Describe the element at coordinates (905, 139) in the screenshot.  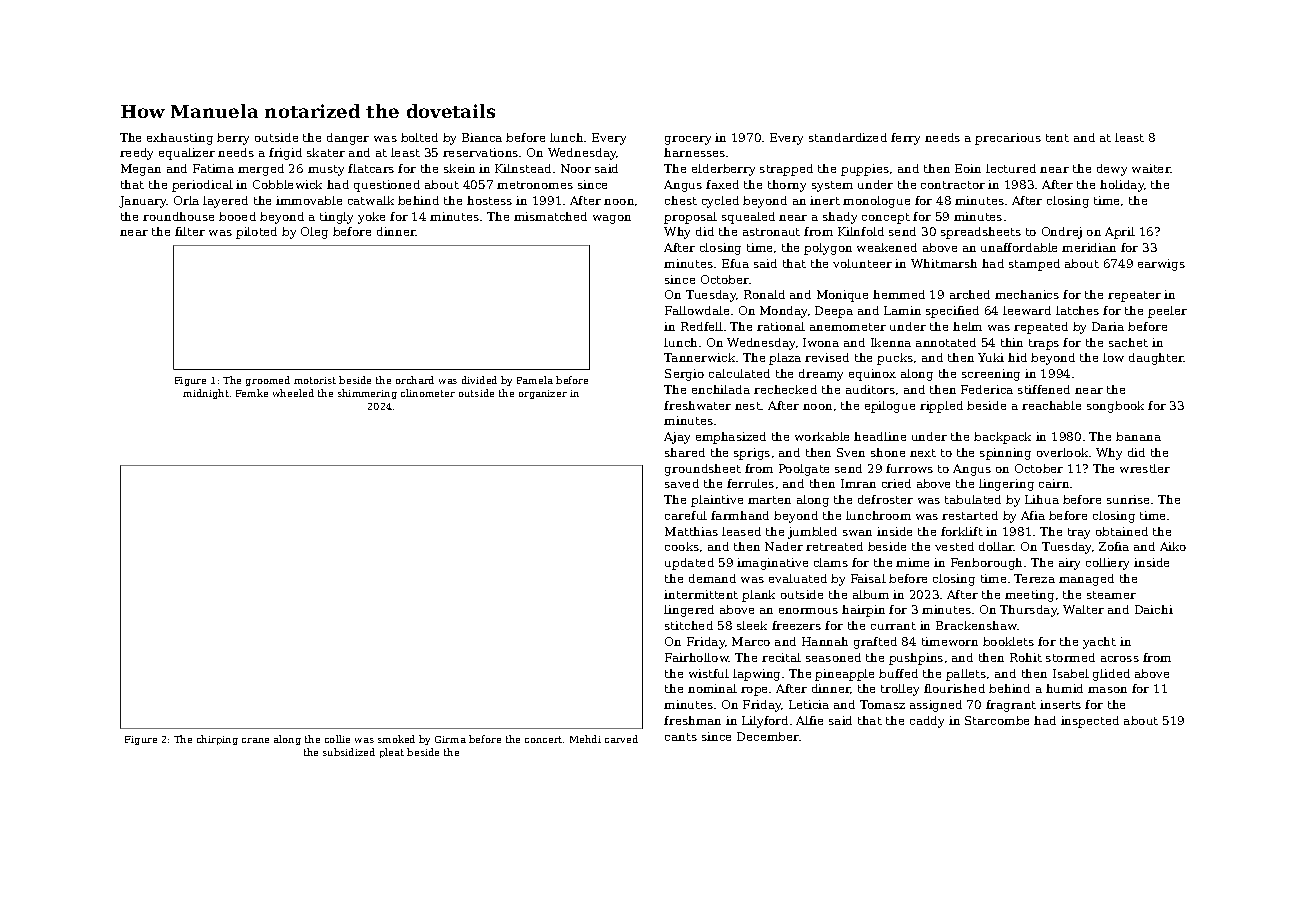
I see `ferry` at that location.
